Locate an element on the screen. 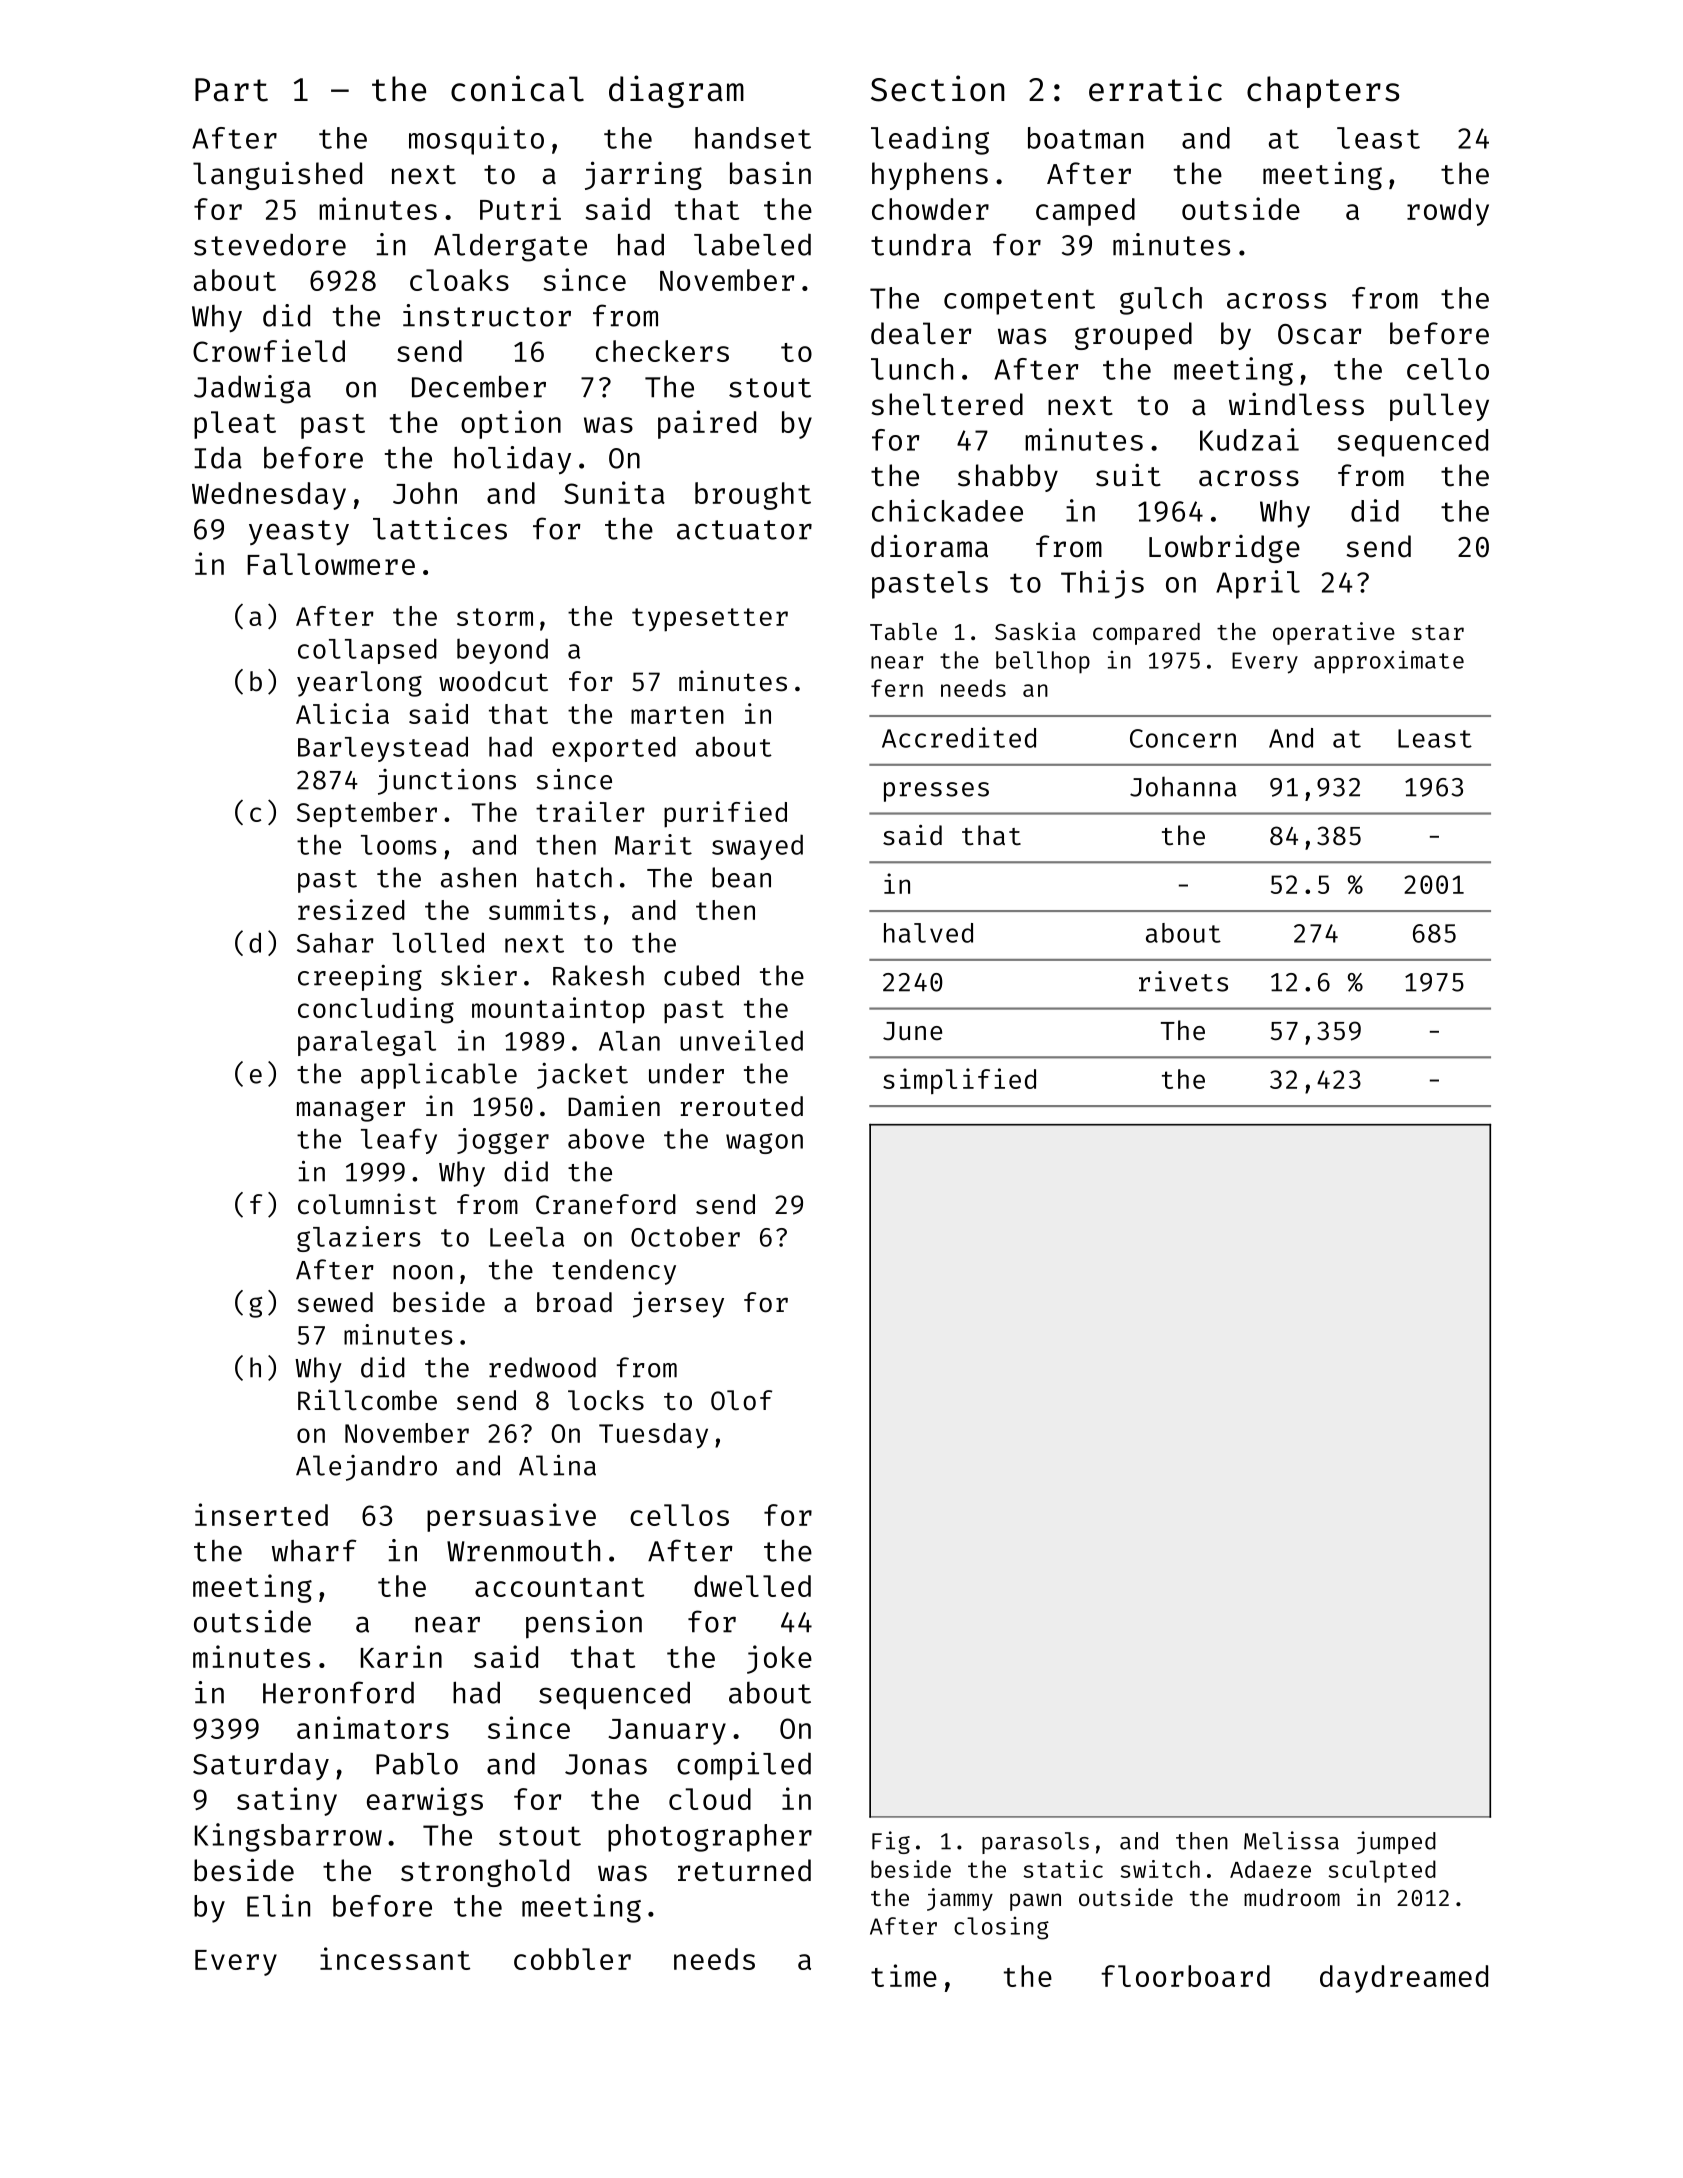 The height and width of the screenshot is (2178, 1683). boatman is located at coordinates (1085, 138).
